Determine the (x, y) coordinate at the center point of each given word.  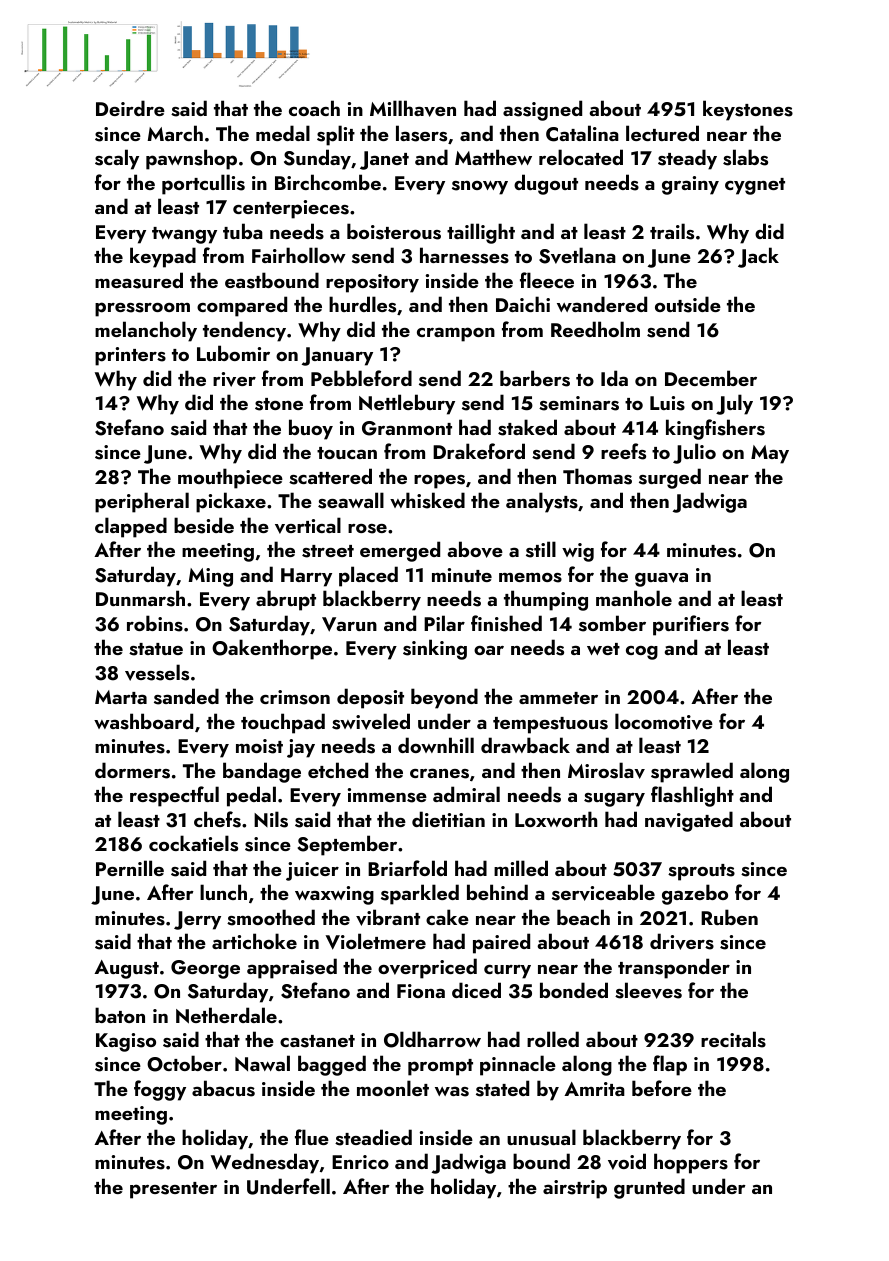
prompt (440, 1067)
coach (314, 108)
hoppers (691, 1163)
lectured (662, 133)
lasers (421, 133)
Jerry (197, 920)
